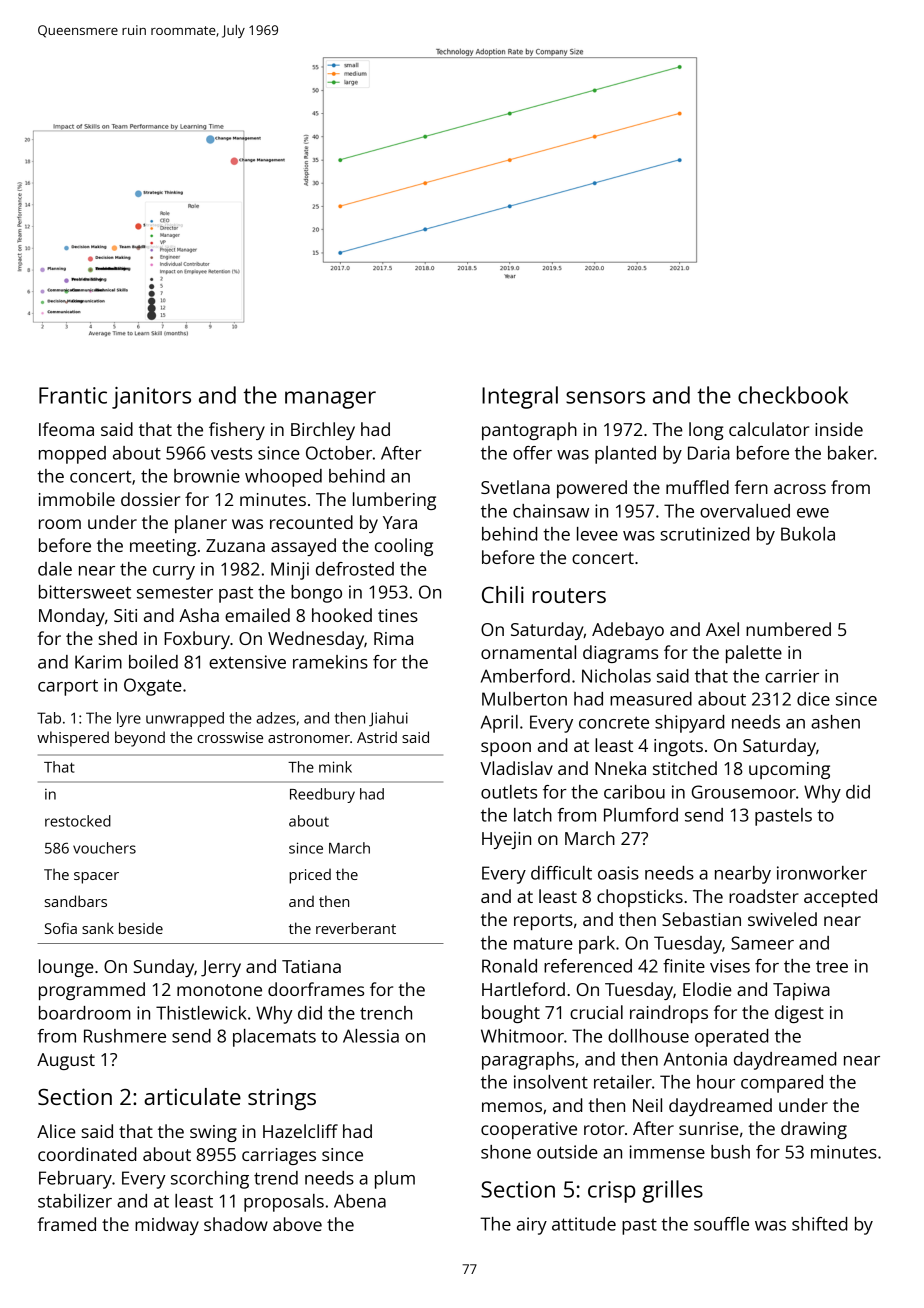 The image size is (924, 1308). Describe the element at coordinates (743, 792) in the page. I see `Grousemoor` at that location.
